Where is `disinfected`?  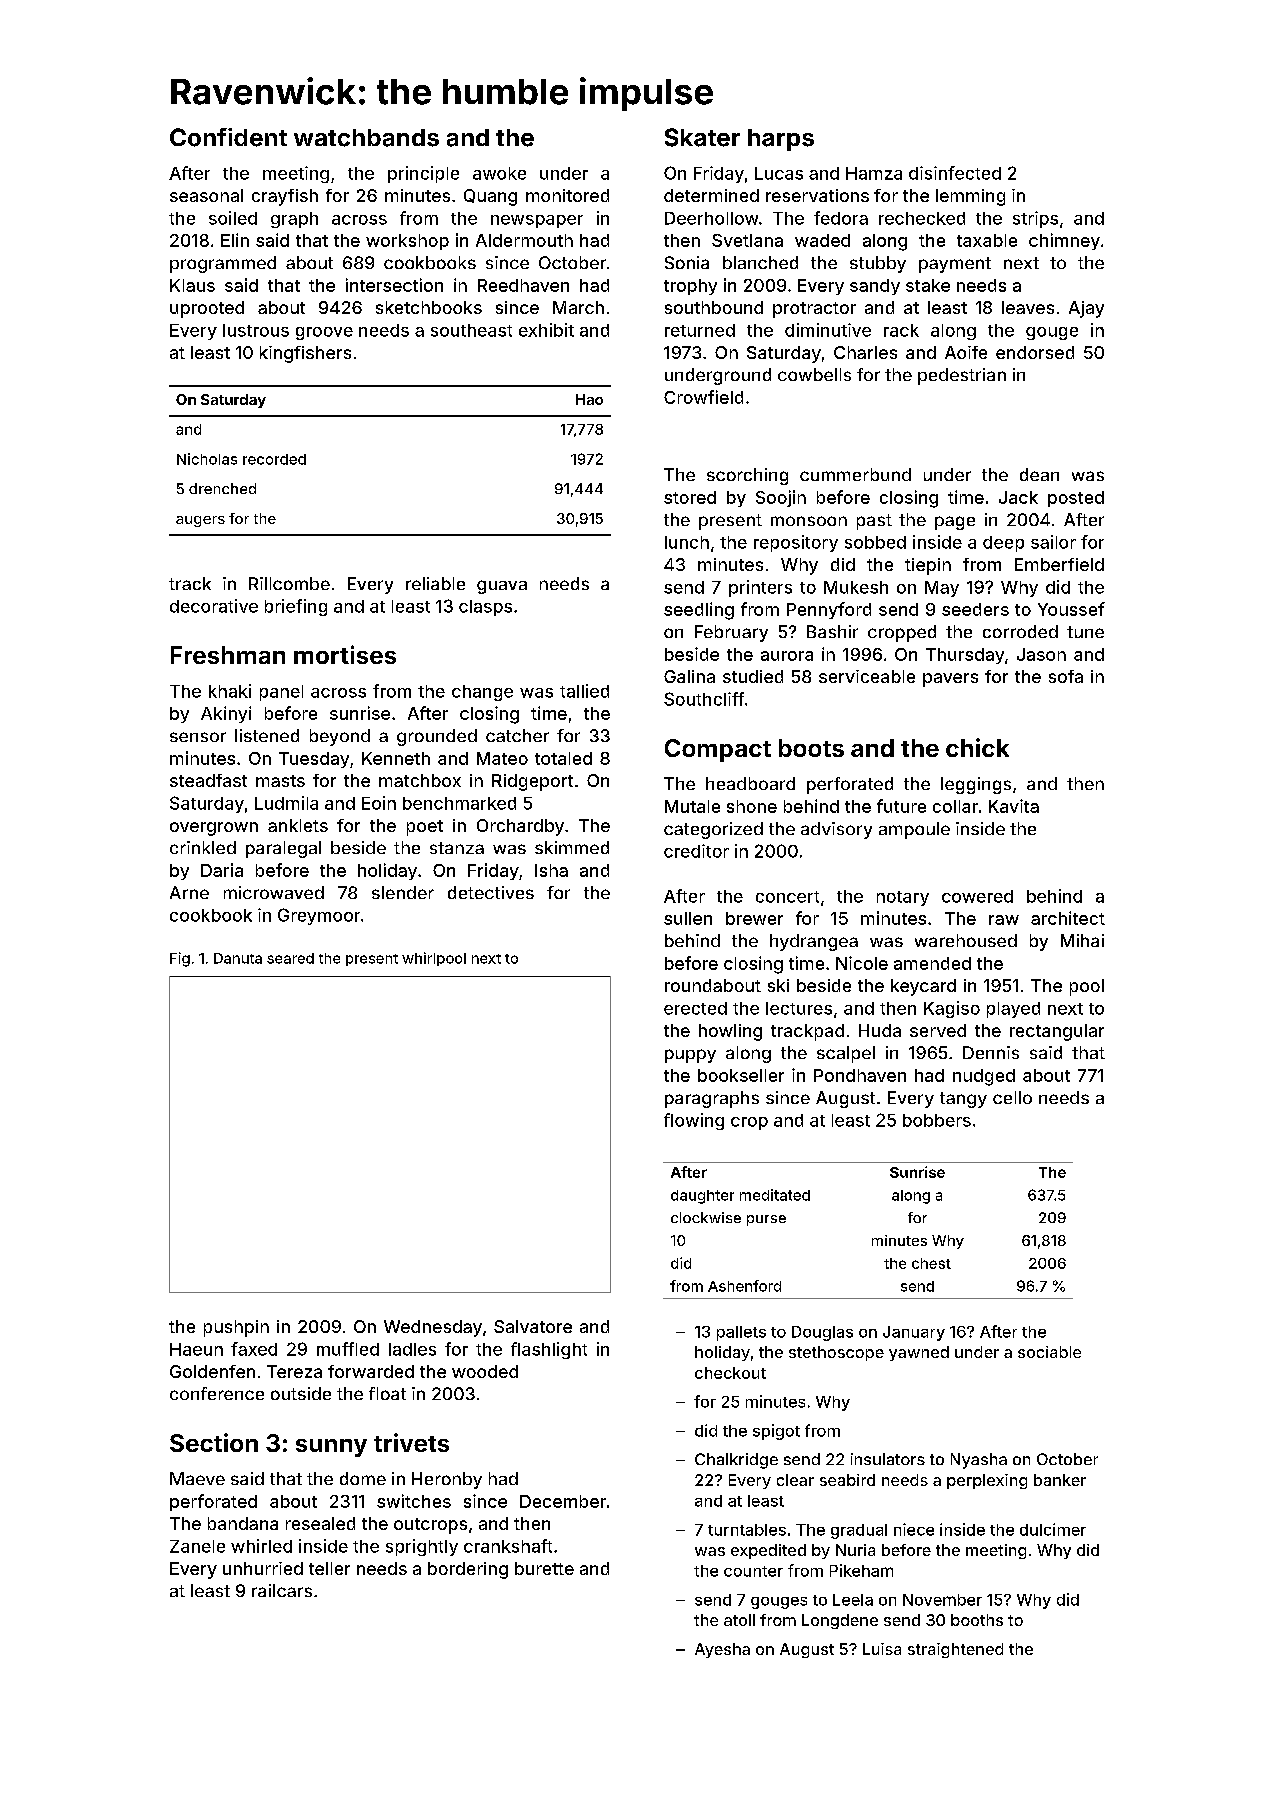
disinfected is located at coordinates (955, 173).
